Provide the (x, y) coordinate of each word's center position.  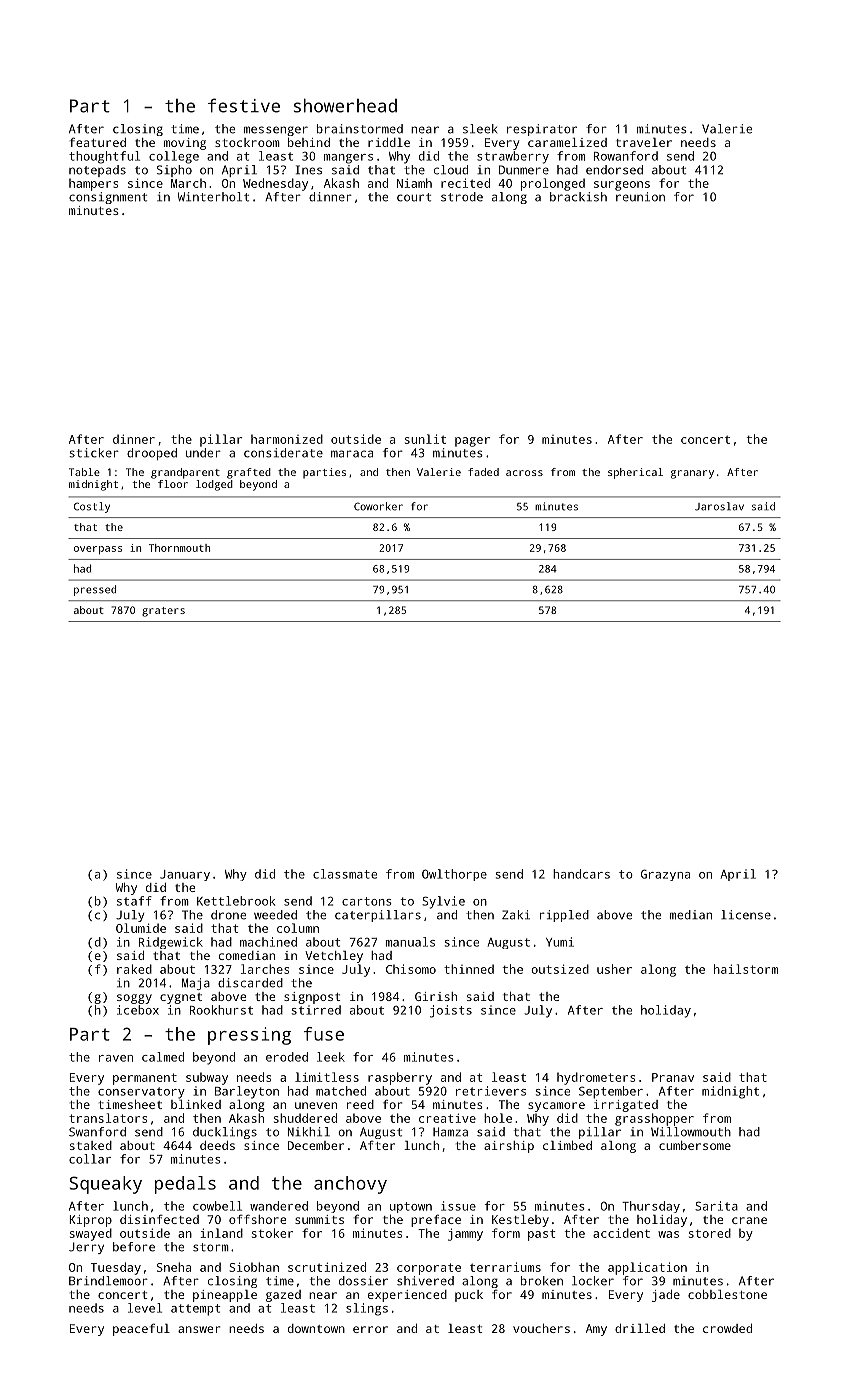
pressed (95, 590)
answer (199, 1329)
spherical (635, 473)
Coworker (378, 506)
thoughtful (104, 157)
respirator (542, 130)
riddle (389, 142)
